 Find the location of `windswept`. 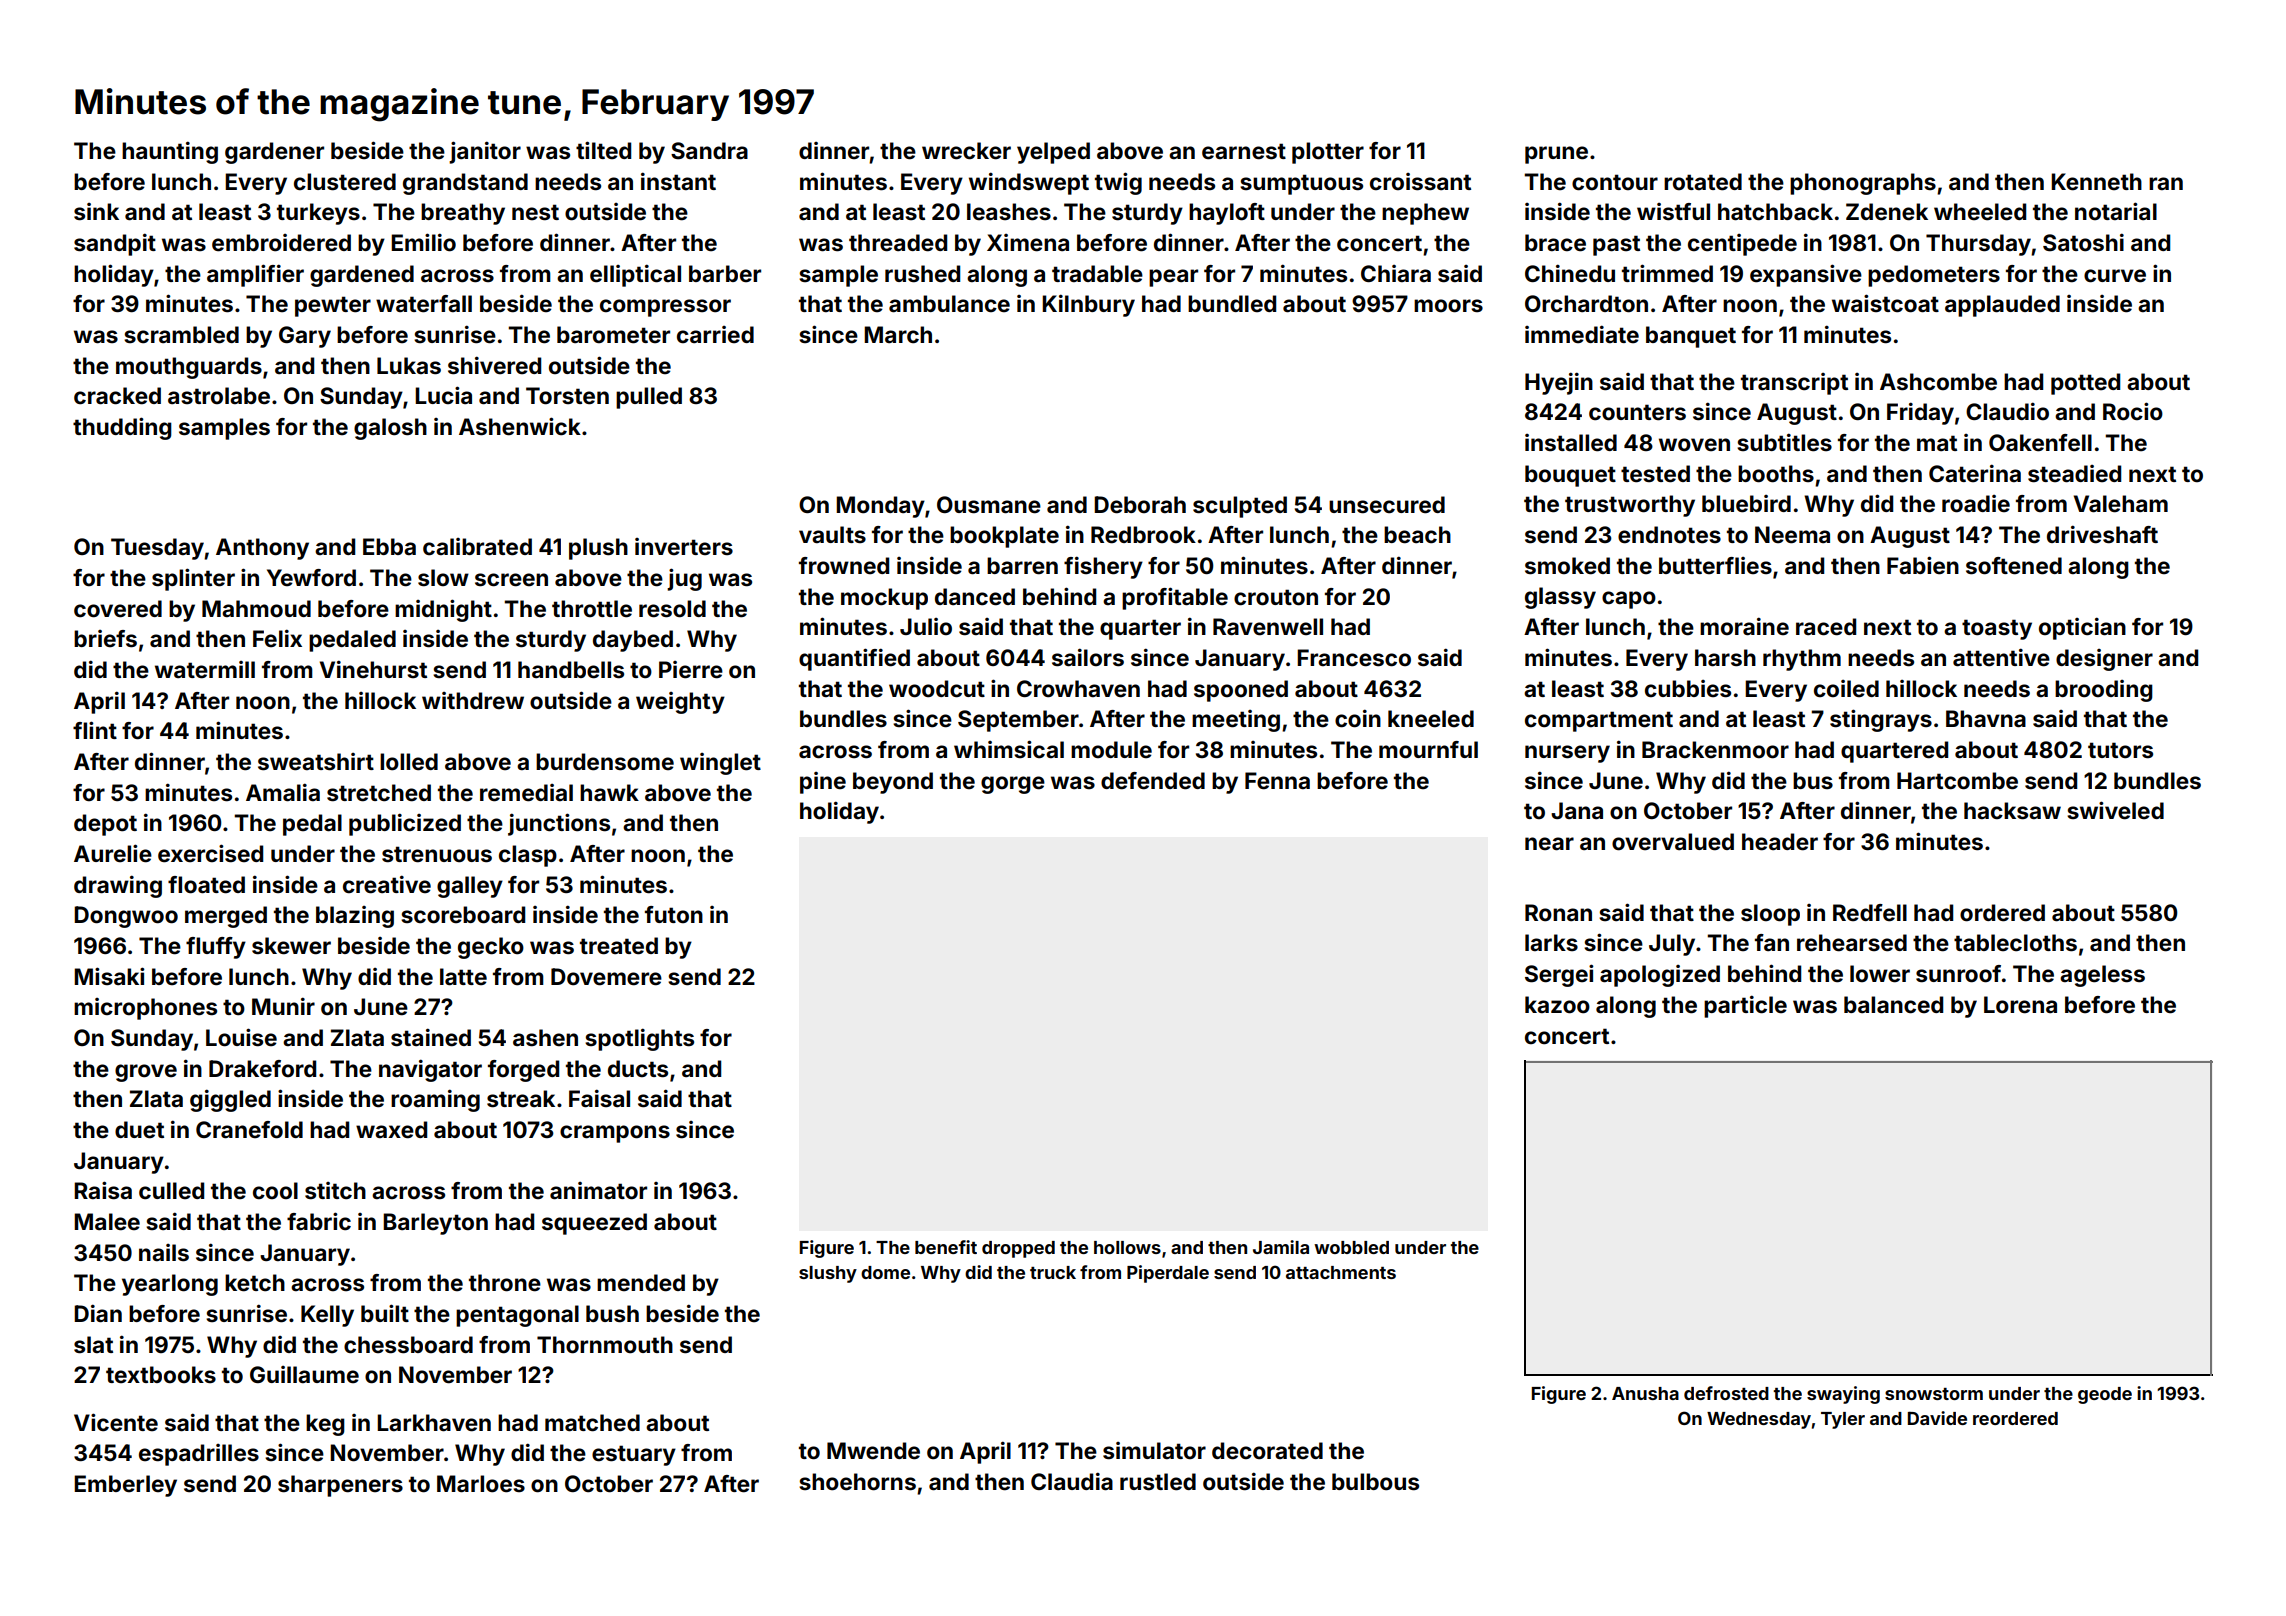

windswept is located at coordinates (1029, 183).
